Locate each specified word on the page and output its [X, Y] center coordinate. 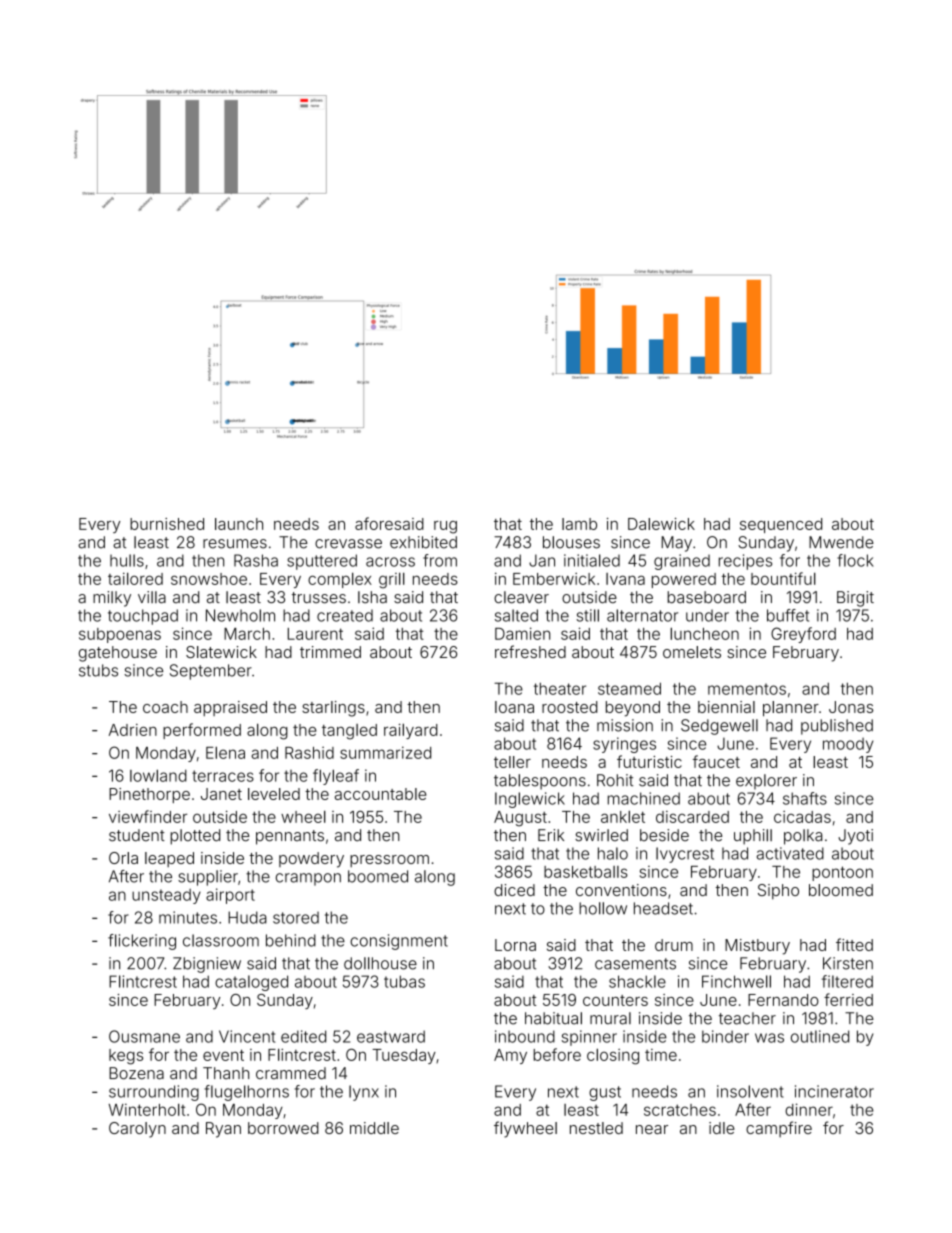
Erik [551, 835]
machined [644, 798]
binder [725, 1036]
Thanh [226, 1073]
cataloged [251, 983]
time [661, 1055]
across [390, 562]
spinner [589, 1038]
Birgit [855, 599]
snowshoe [209, 579]
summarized [385, 752]
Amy [510, 1056]
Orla [123, 858]
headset [663, 908]
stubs [98, 670]
